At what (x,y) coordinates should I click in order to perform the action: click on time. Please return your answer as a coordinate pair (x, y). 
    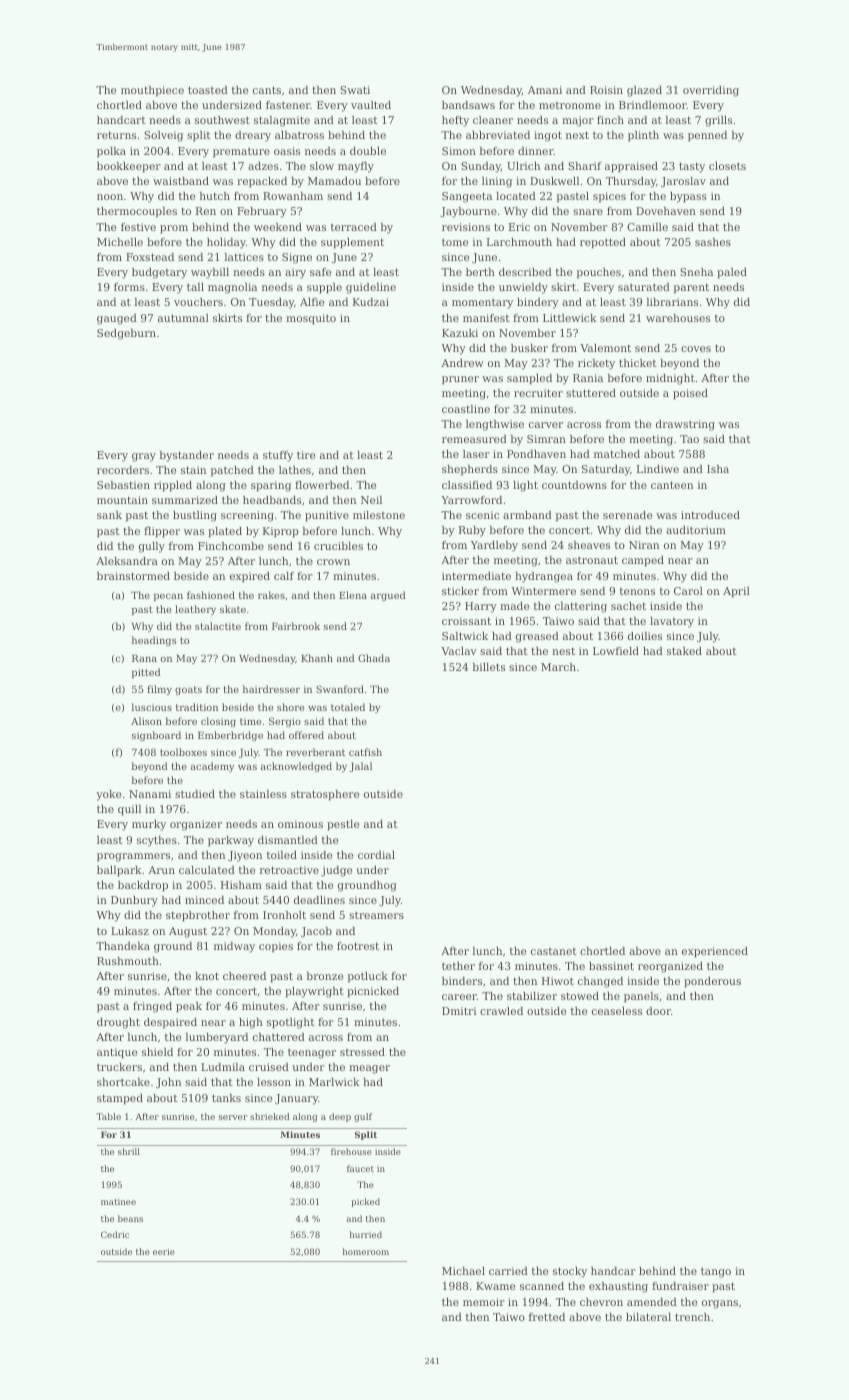
    Looking at the image, I should click on (250, 721).
